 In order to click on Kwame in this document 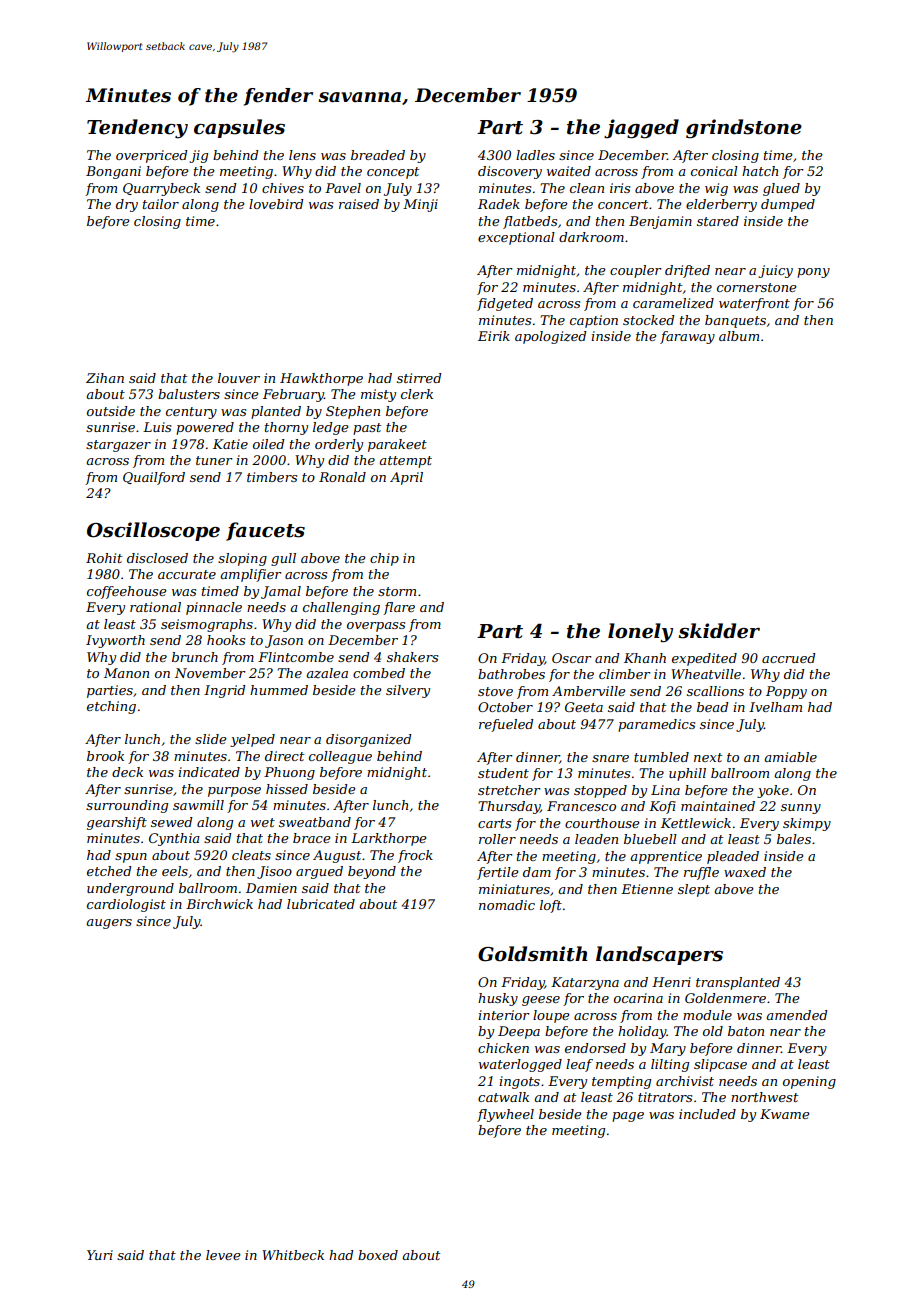, I will do `click(785, 1114)`.
